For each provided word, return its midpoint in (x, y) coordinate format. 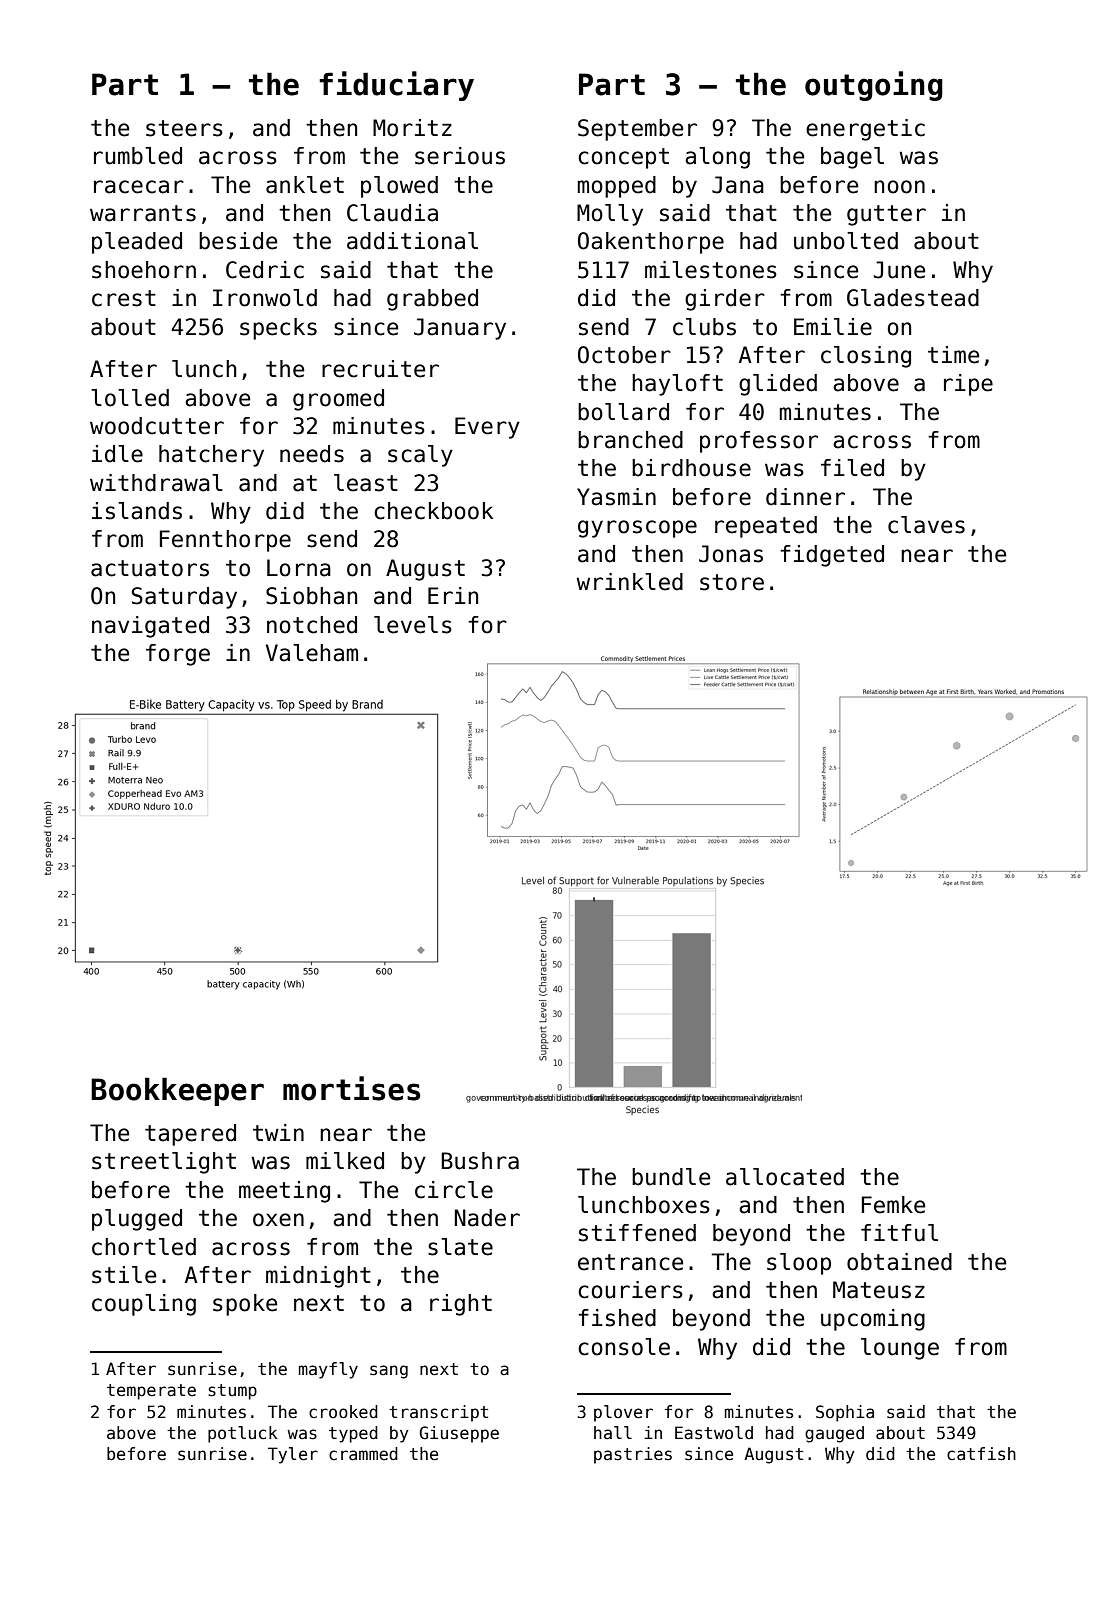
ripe (968, 385)
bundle (671, 1177)
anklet (305, 185)
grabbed (432, 300)
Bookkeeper (177, 1091)
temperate (151, 1392)
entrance (630, 1262)
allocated (785, 1177)
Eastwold (714, 1433)
